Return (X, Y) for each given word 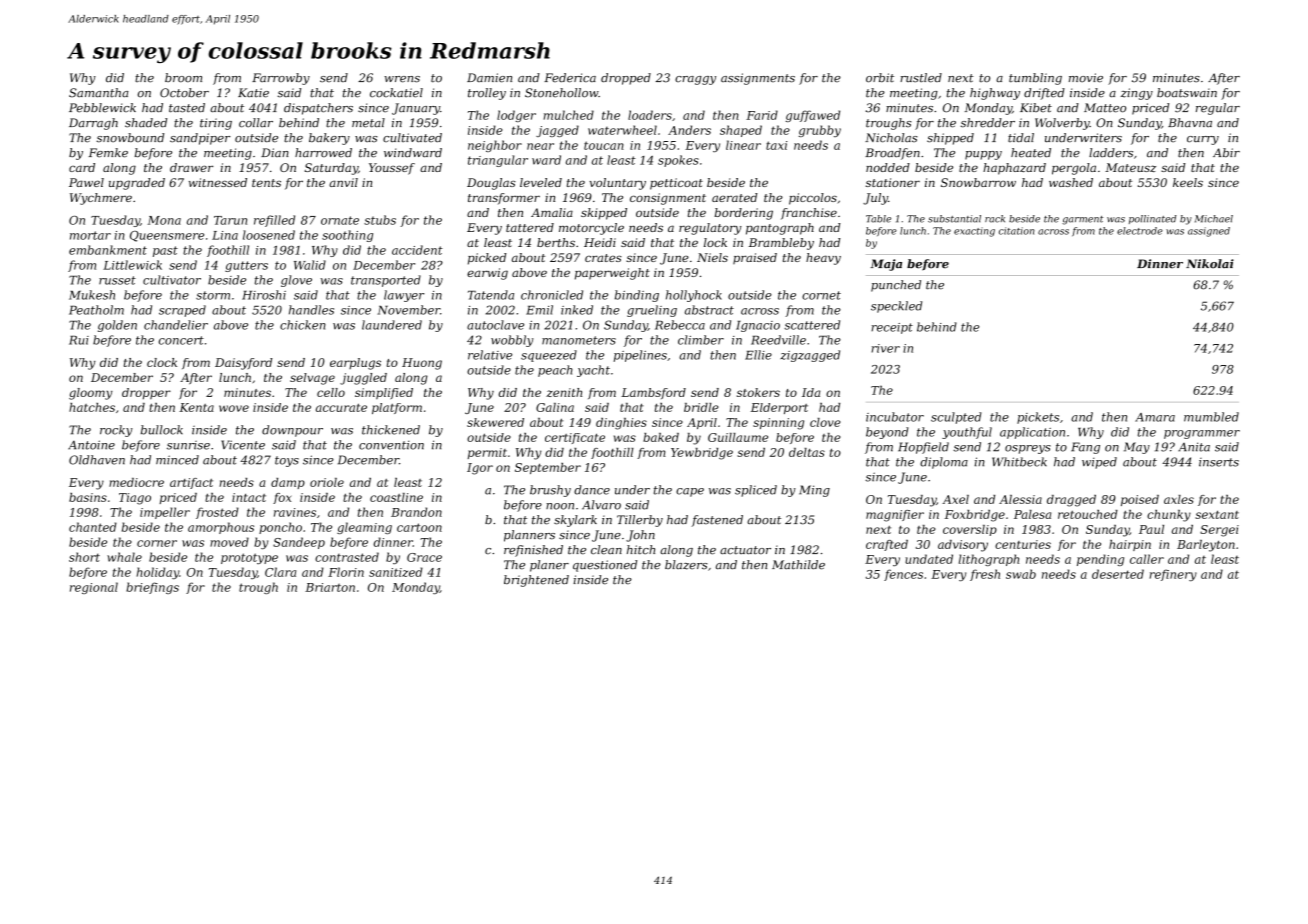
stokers (758, 392)
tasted (187, 108)
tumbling (1035, 79)
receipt (892, 328)
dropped (626, 79)
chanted (93, 527)
